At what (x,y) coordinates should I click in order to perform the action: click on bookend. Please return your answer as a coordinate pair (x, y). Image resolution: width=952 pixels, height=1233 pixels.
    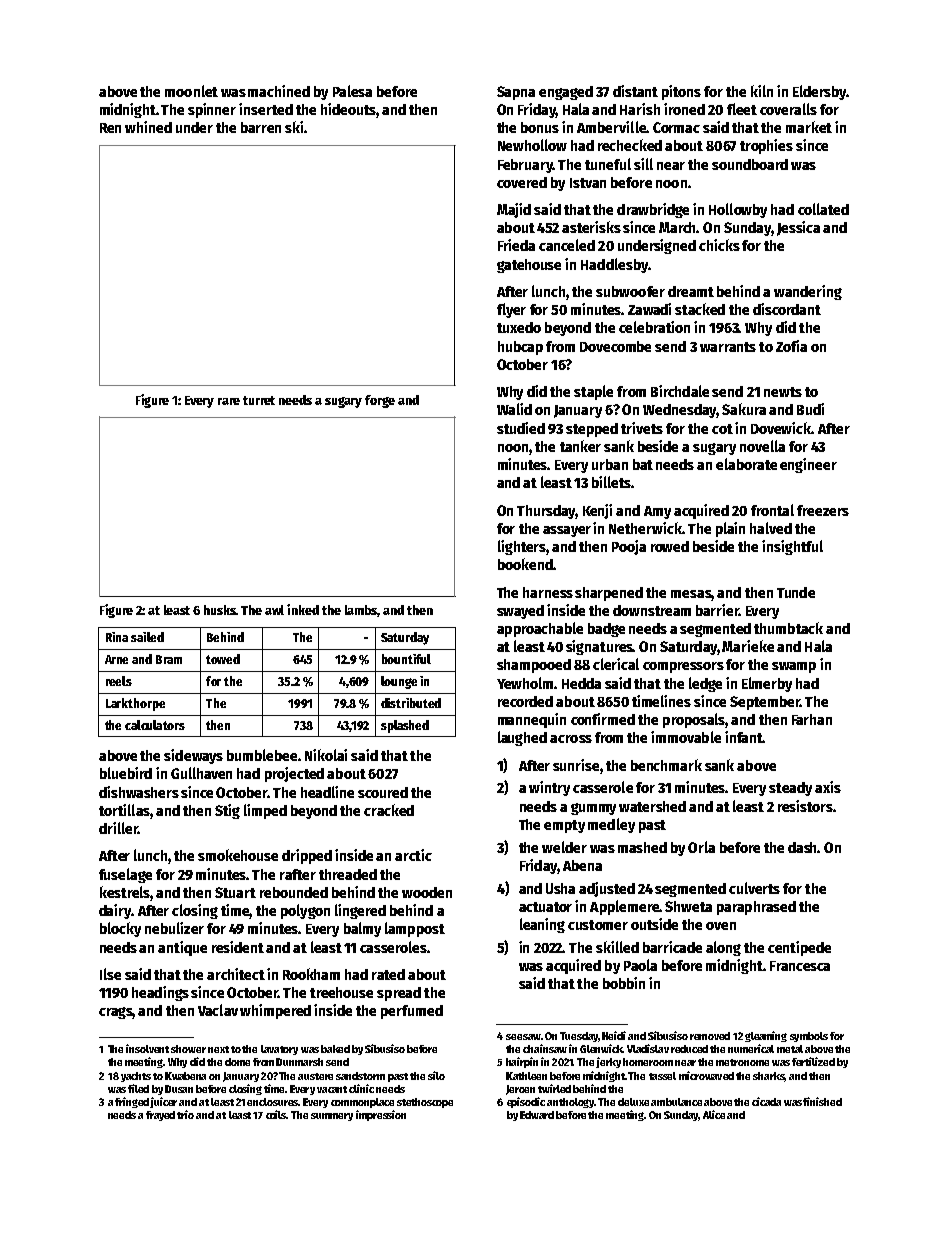
    Looking at the image, I should click on (525, 564).
